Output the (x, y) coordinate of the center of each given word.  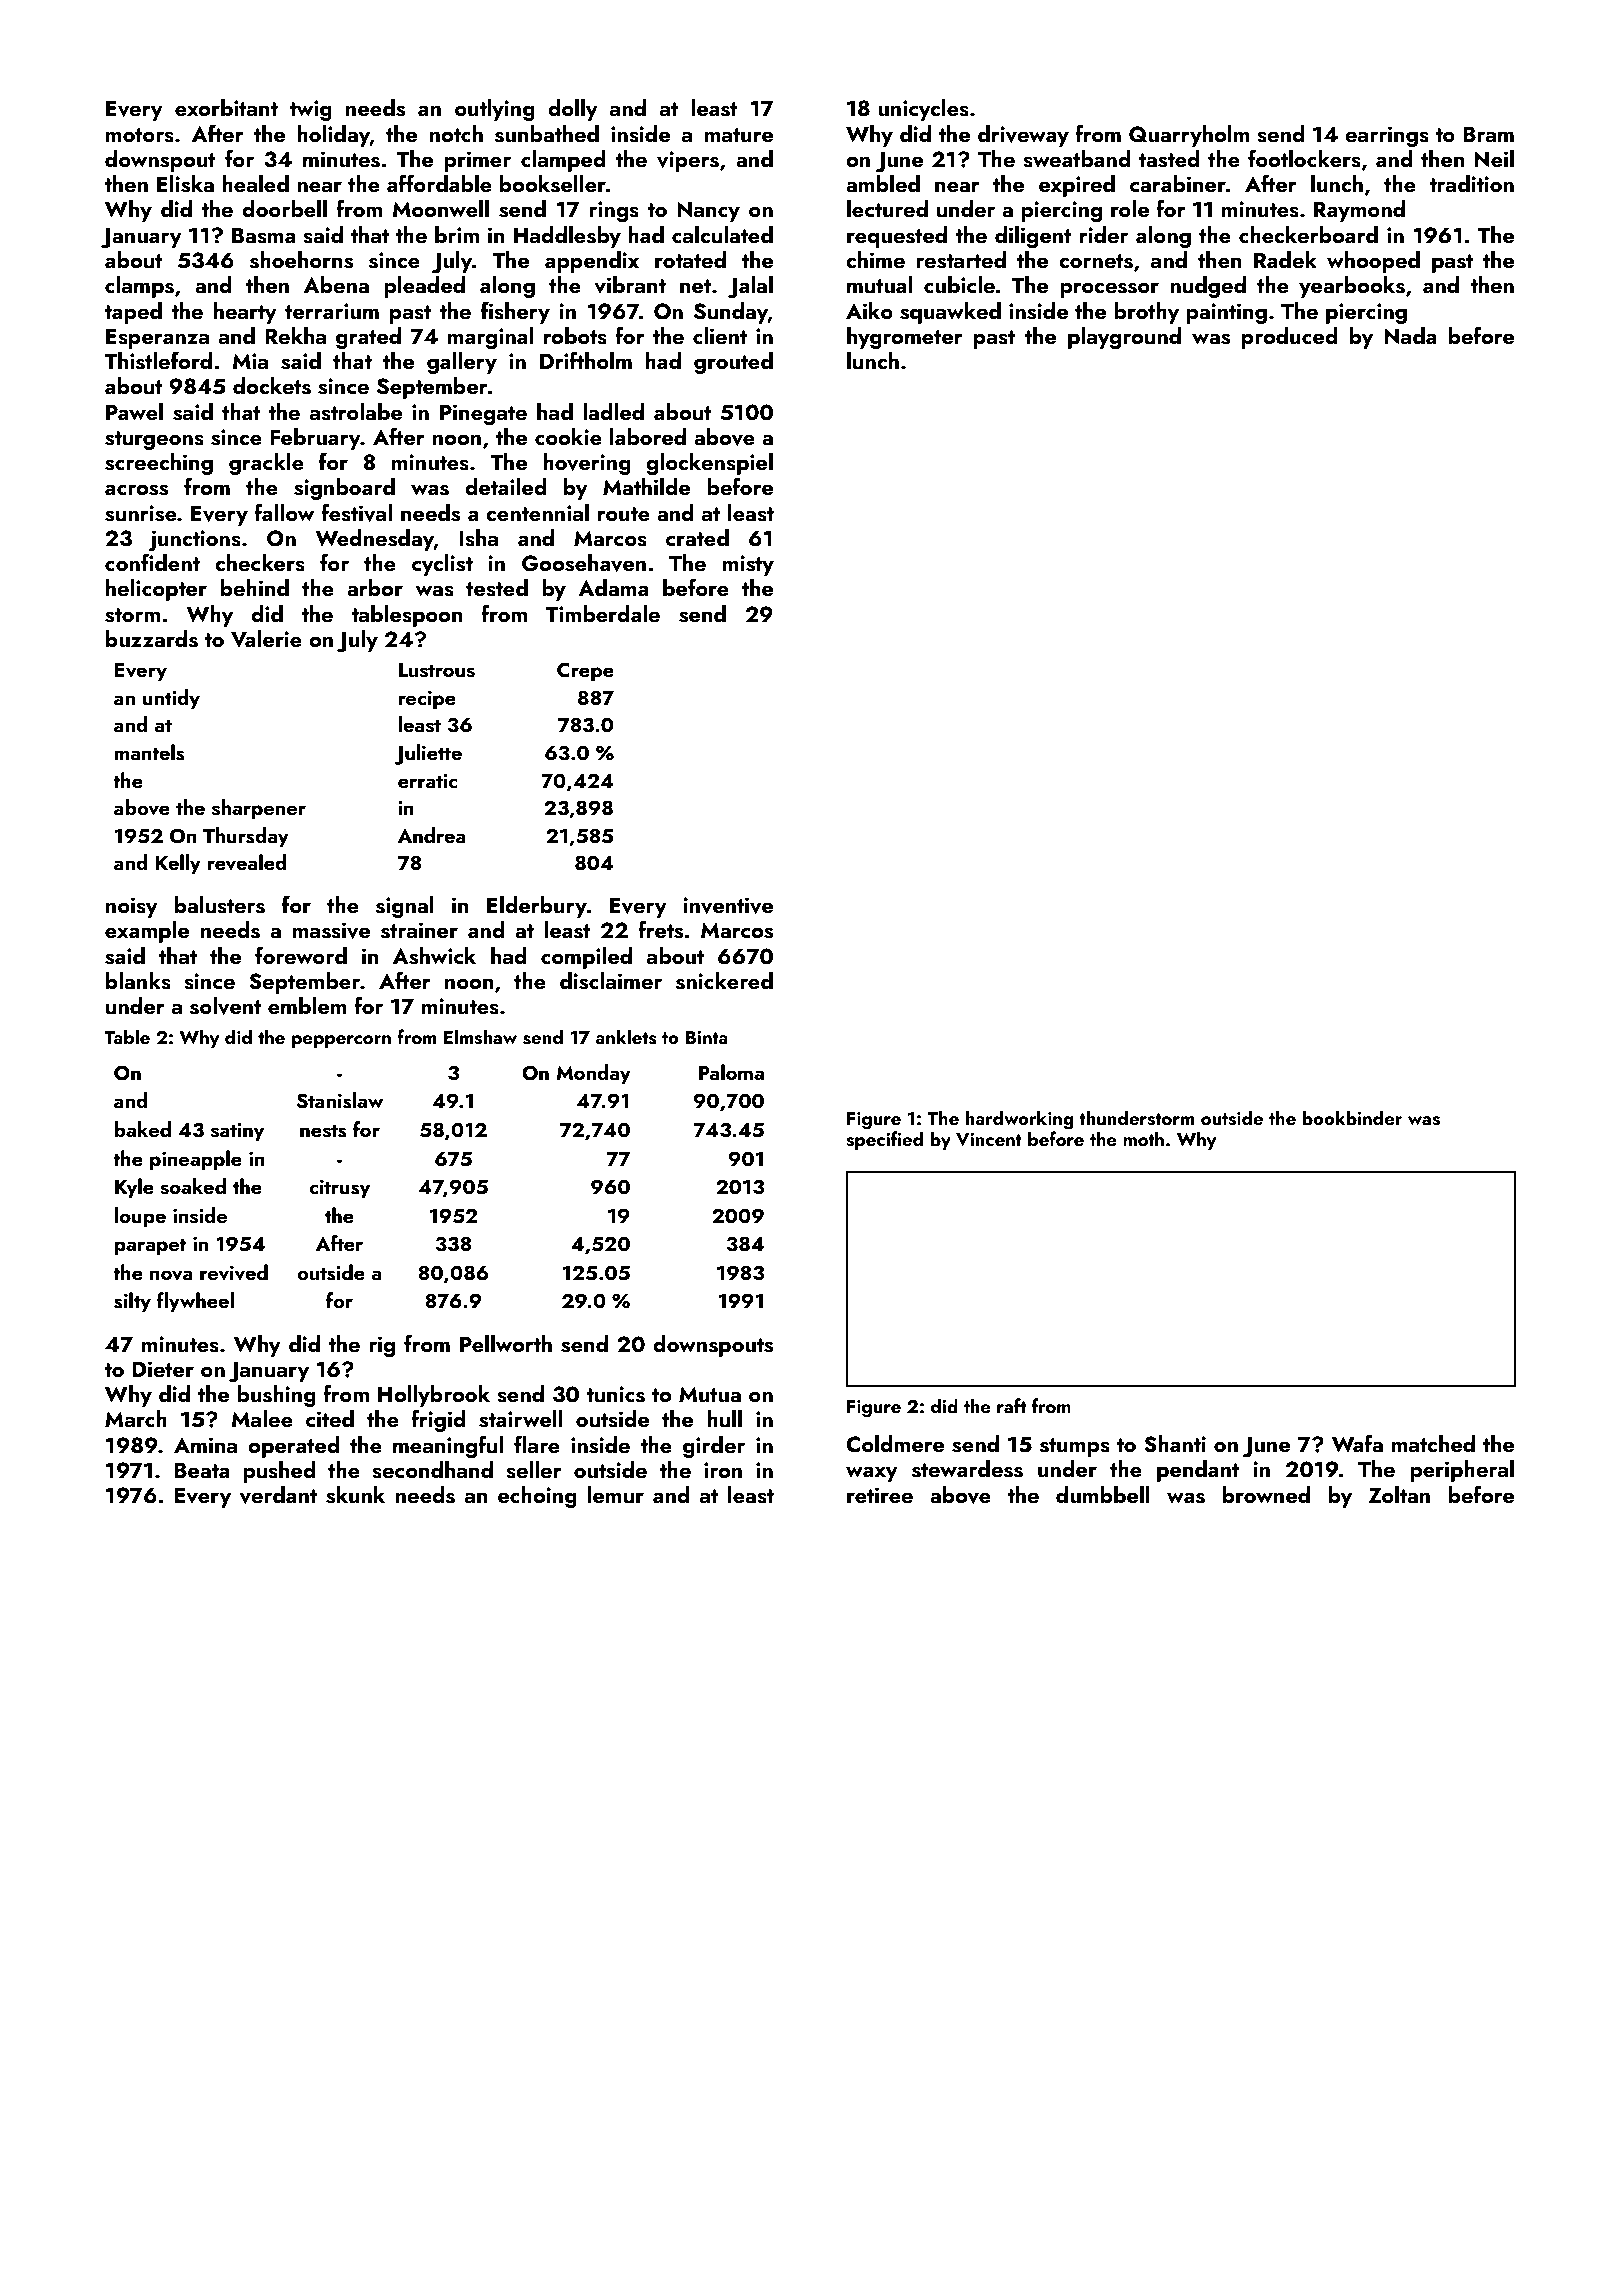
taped (133, 313)
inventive (728, 905)
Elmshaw (480, 1037)
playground (1124, 338)
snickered (724, 981)
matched (1433, 1443)
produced (1290, 338)
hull (724, 1418)
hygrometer (905, 338)
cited (330, 1418)
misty (748, 565)
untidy (171, 699)
